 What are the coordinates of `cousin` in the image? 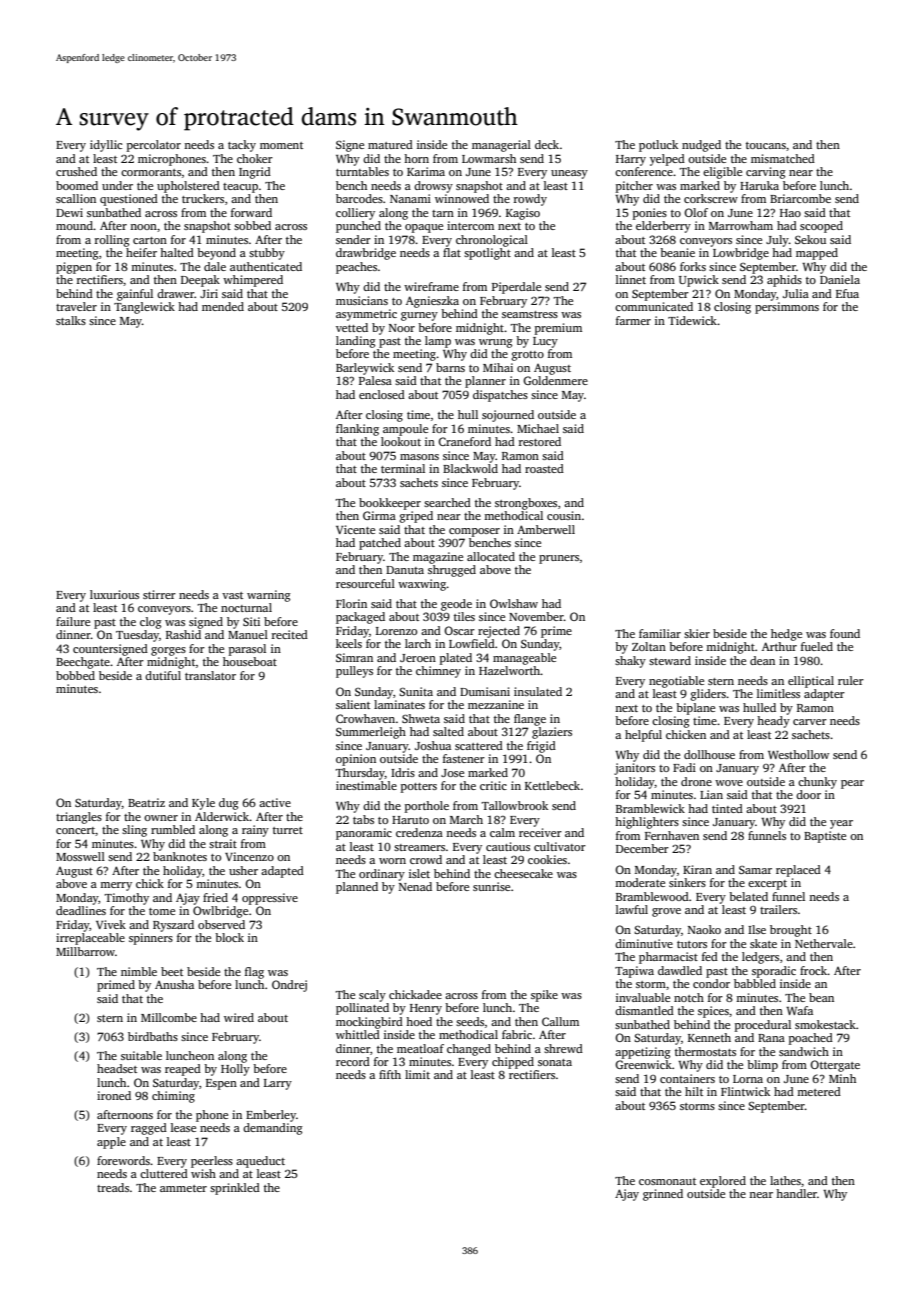 It's located at (564, 515).
